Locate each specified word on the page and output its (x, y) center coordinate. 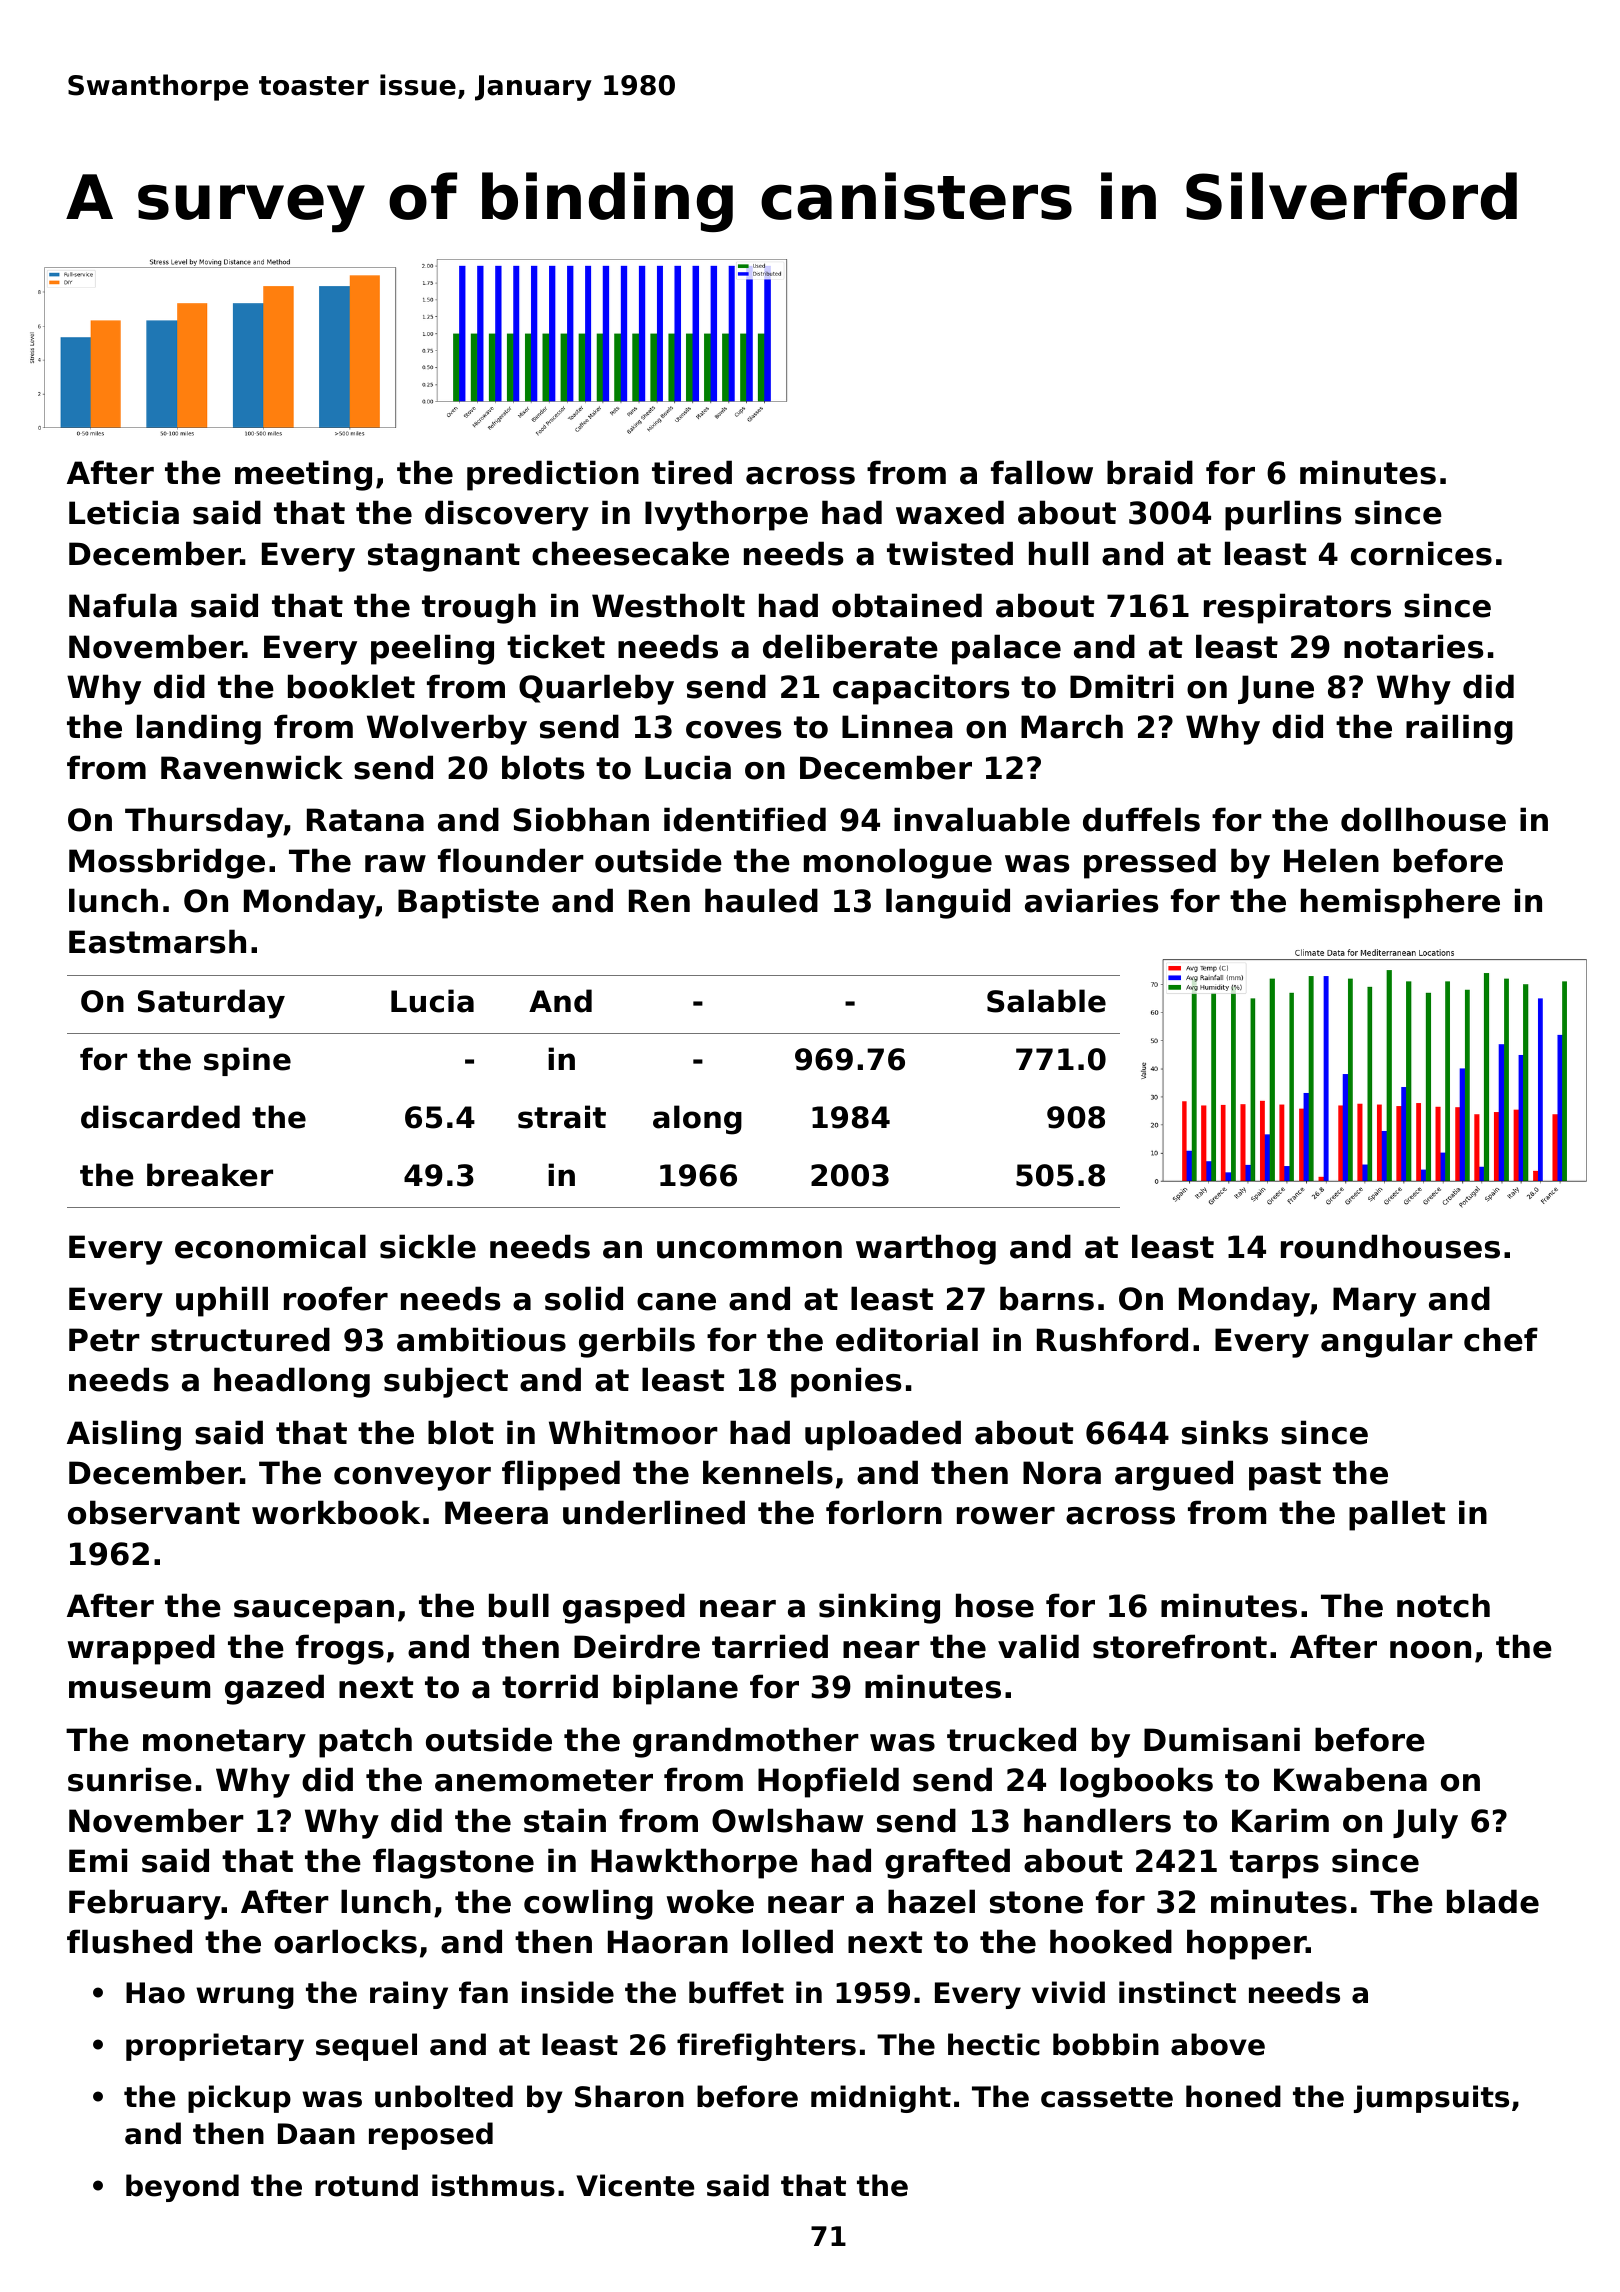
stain (565, 1820)
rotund (366, 2185)
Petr (104, 1340)
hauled (761, 900)
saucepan (314, 1612)
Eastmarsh (157, 941)
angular (1387, 1342)
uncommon (749, 1250)
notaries (1413, 646)
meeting (303, 475)
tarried (770, 1646)
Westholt (668, 605)
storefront (1180, 1646)
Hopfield (828, 1782)
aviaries (1091, 900)
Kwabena (1350, 1779)
